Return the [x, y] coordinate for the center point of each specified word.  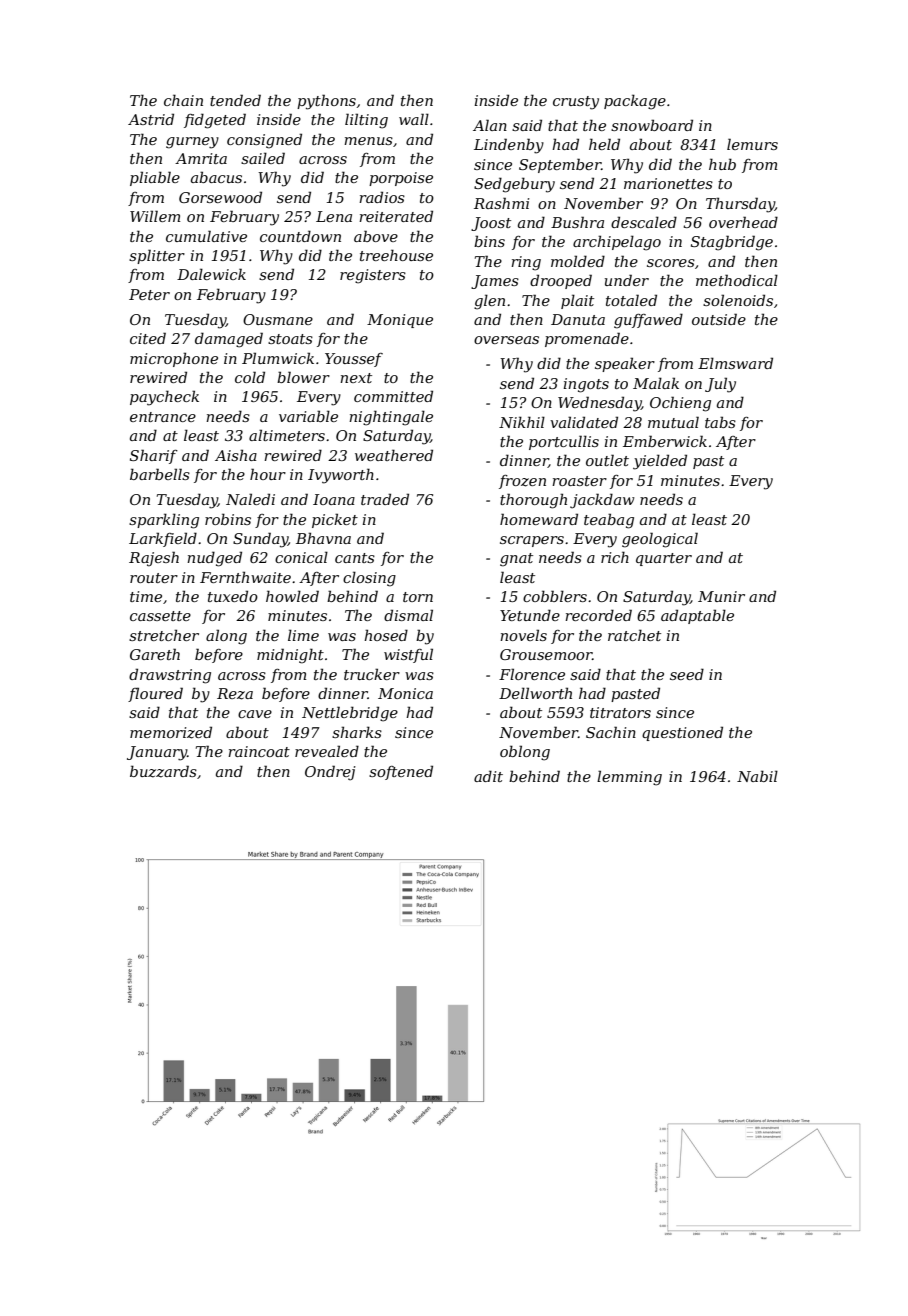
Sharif [154, 456]
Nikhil [522, 422]
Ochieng [680, 404]
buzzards [163, 771]
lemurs [752, 144]
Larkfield [163, 539]
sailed [263, 158]
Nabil [757, 776]
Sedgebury [514, 185]
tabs [720, 422]
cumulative [206, 236]
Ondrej [330, 773]
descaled [644, 222]
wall [414, 119]
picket [335, 520]
